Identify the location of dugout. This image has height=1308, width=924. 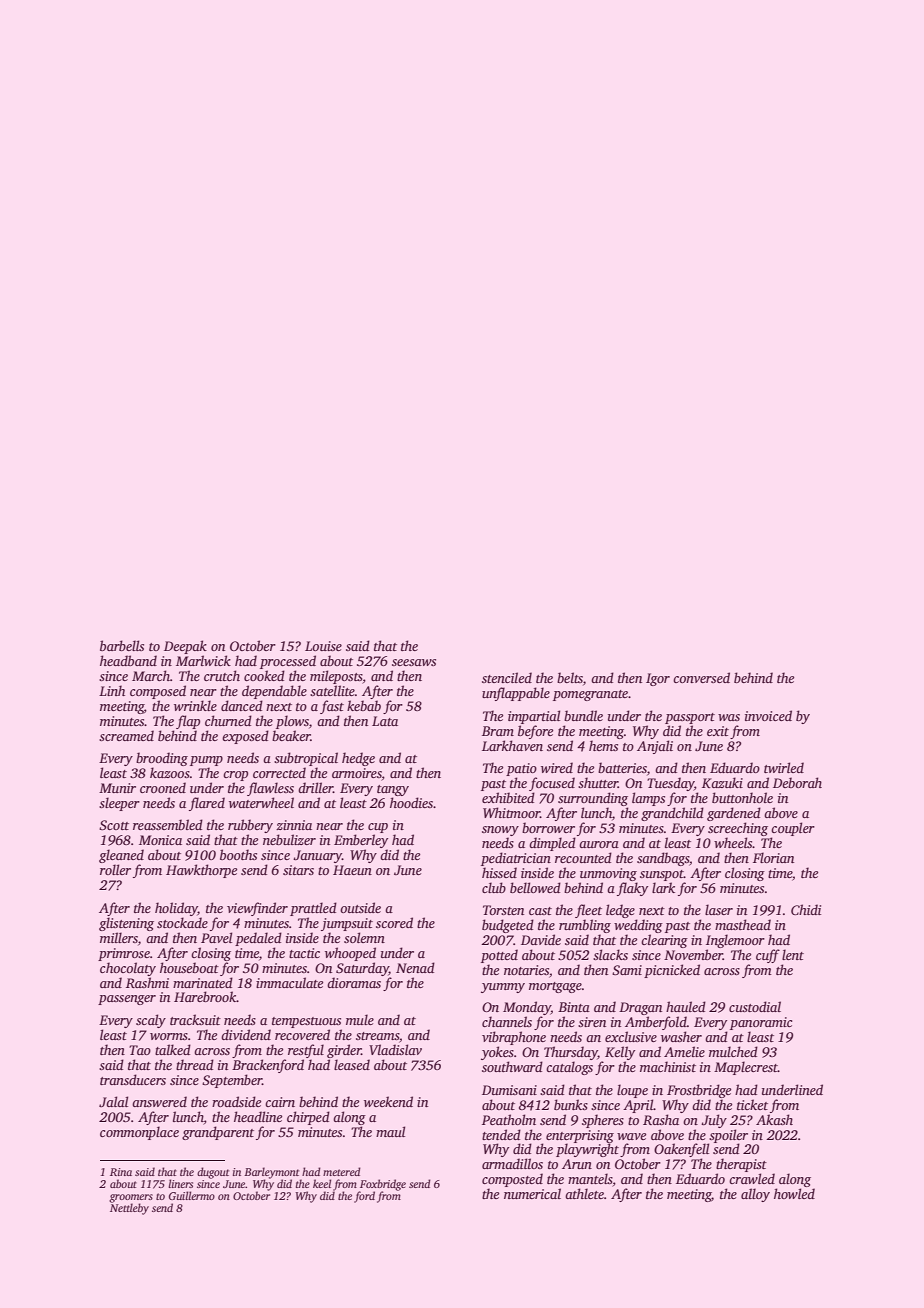
(213, 1173).
